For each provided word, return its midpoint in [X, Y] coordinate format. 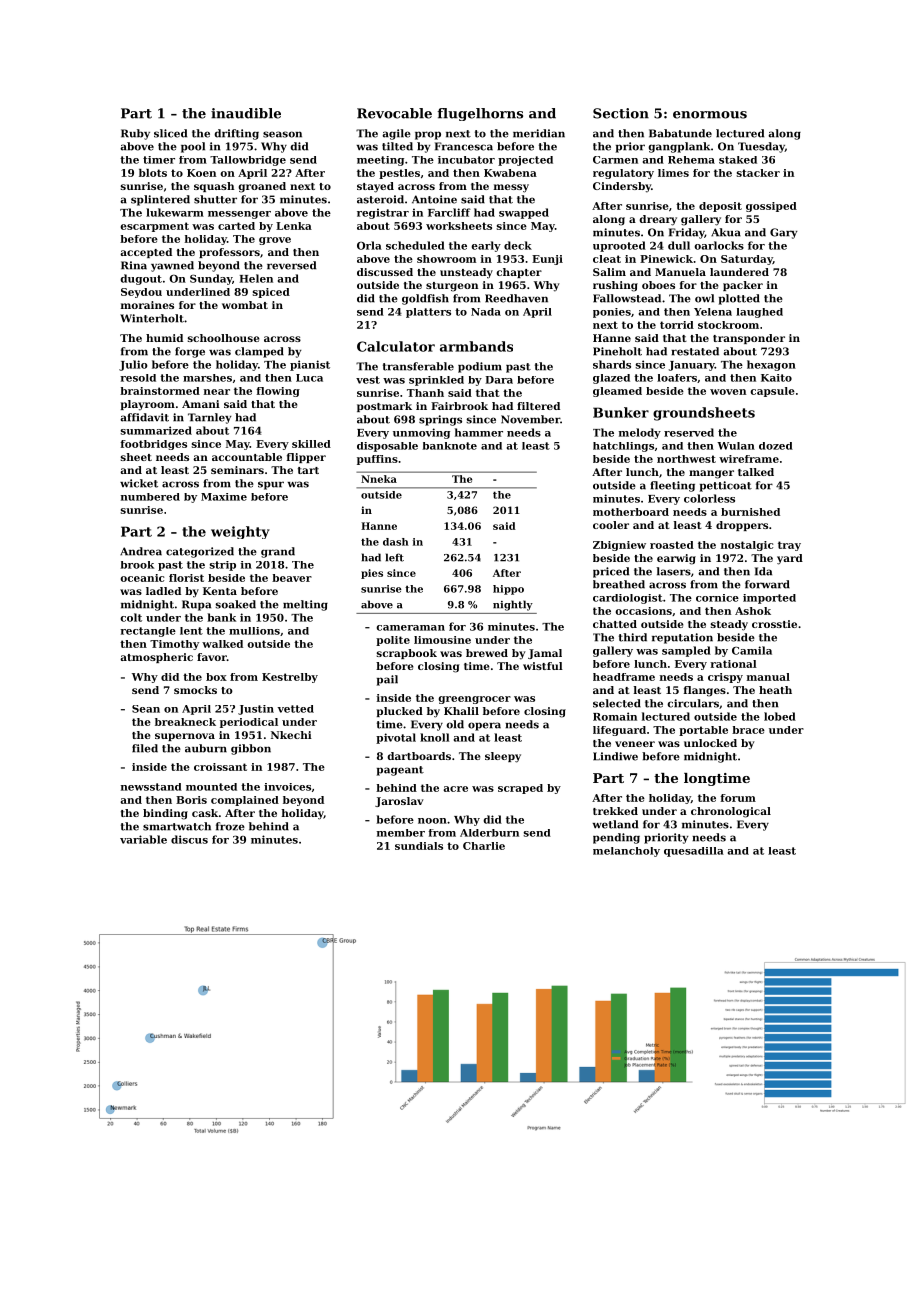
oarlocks [719, 245]
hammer [479, 432]
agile [396, 134]
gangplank [679, 147]
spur [271, 485]
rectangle [148, 632]
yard [790, 559]
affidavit [144, 417]
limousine [442, 640]
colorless [709, 498]
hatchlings [623, 447]
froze [230, 826]
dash [396, 542]
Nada [486, 312]
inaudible [246, 113]
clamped [259, 352]
